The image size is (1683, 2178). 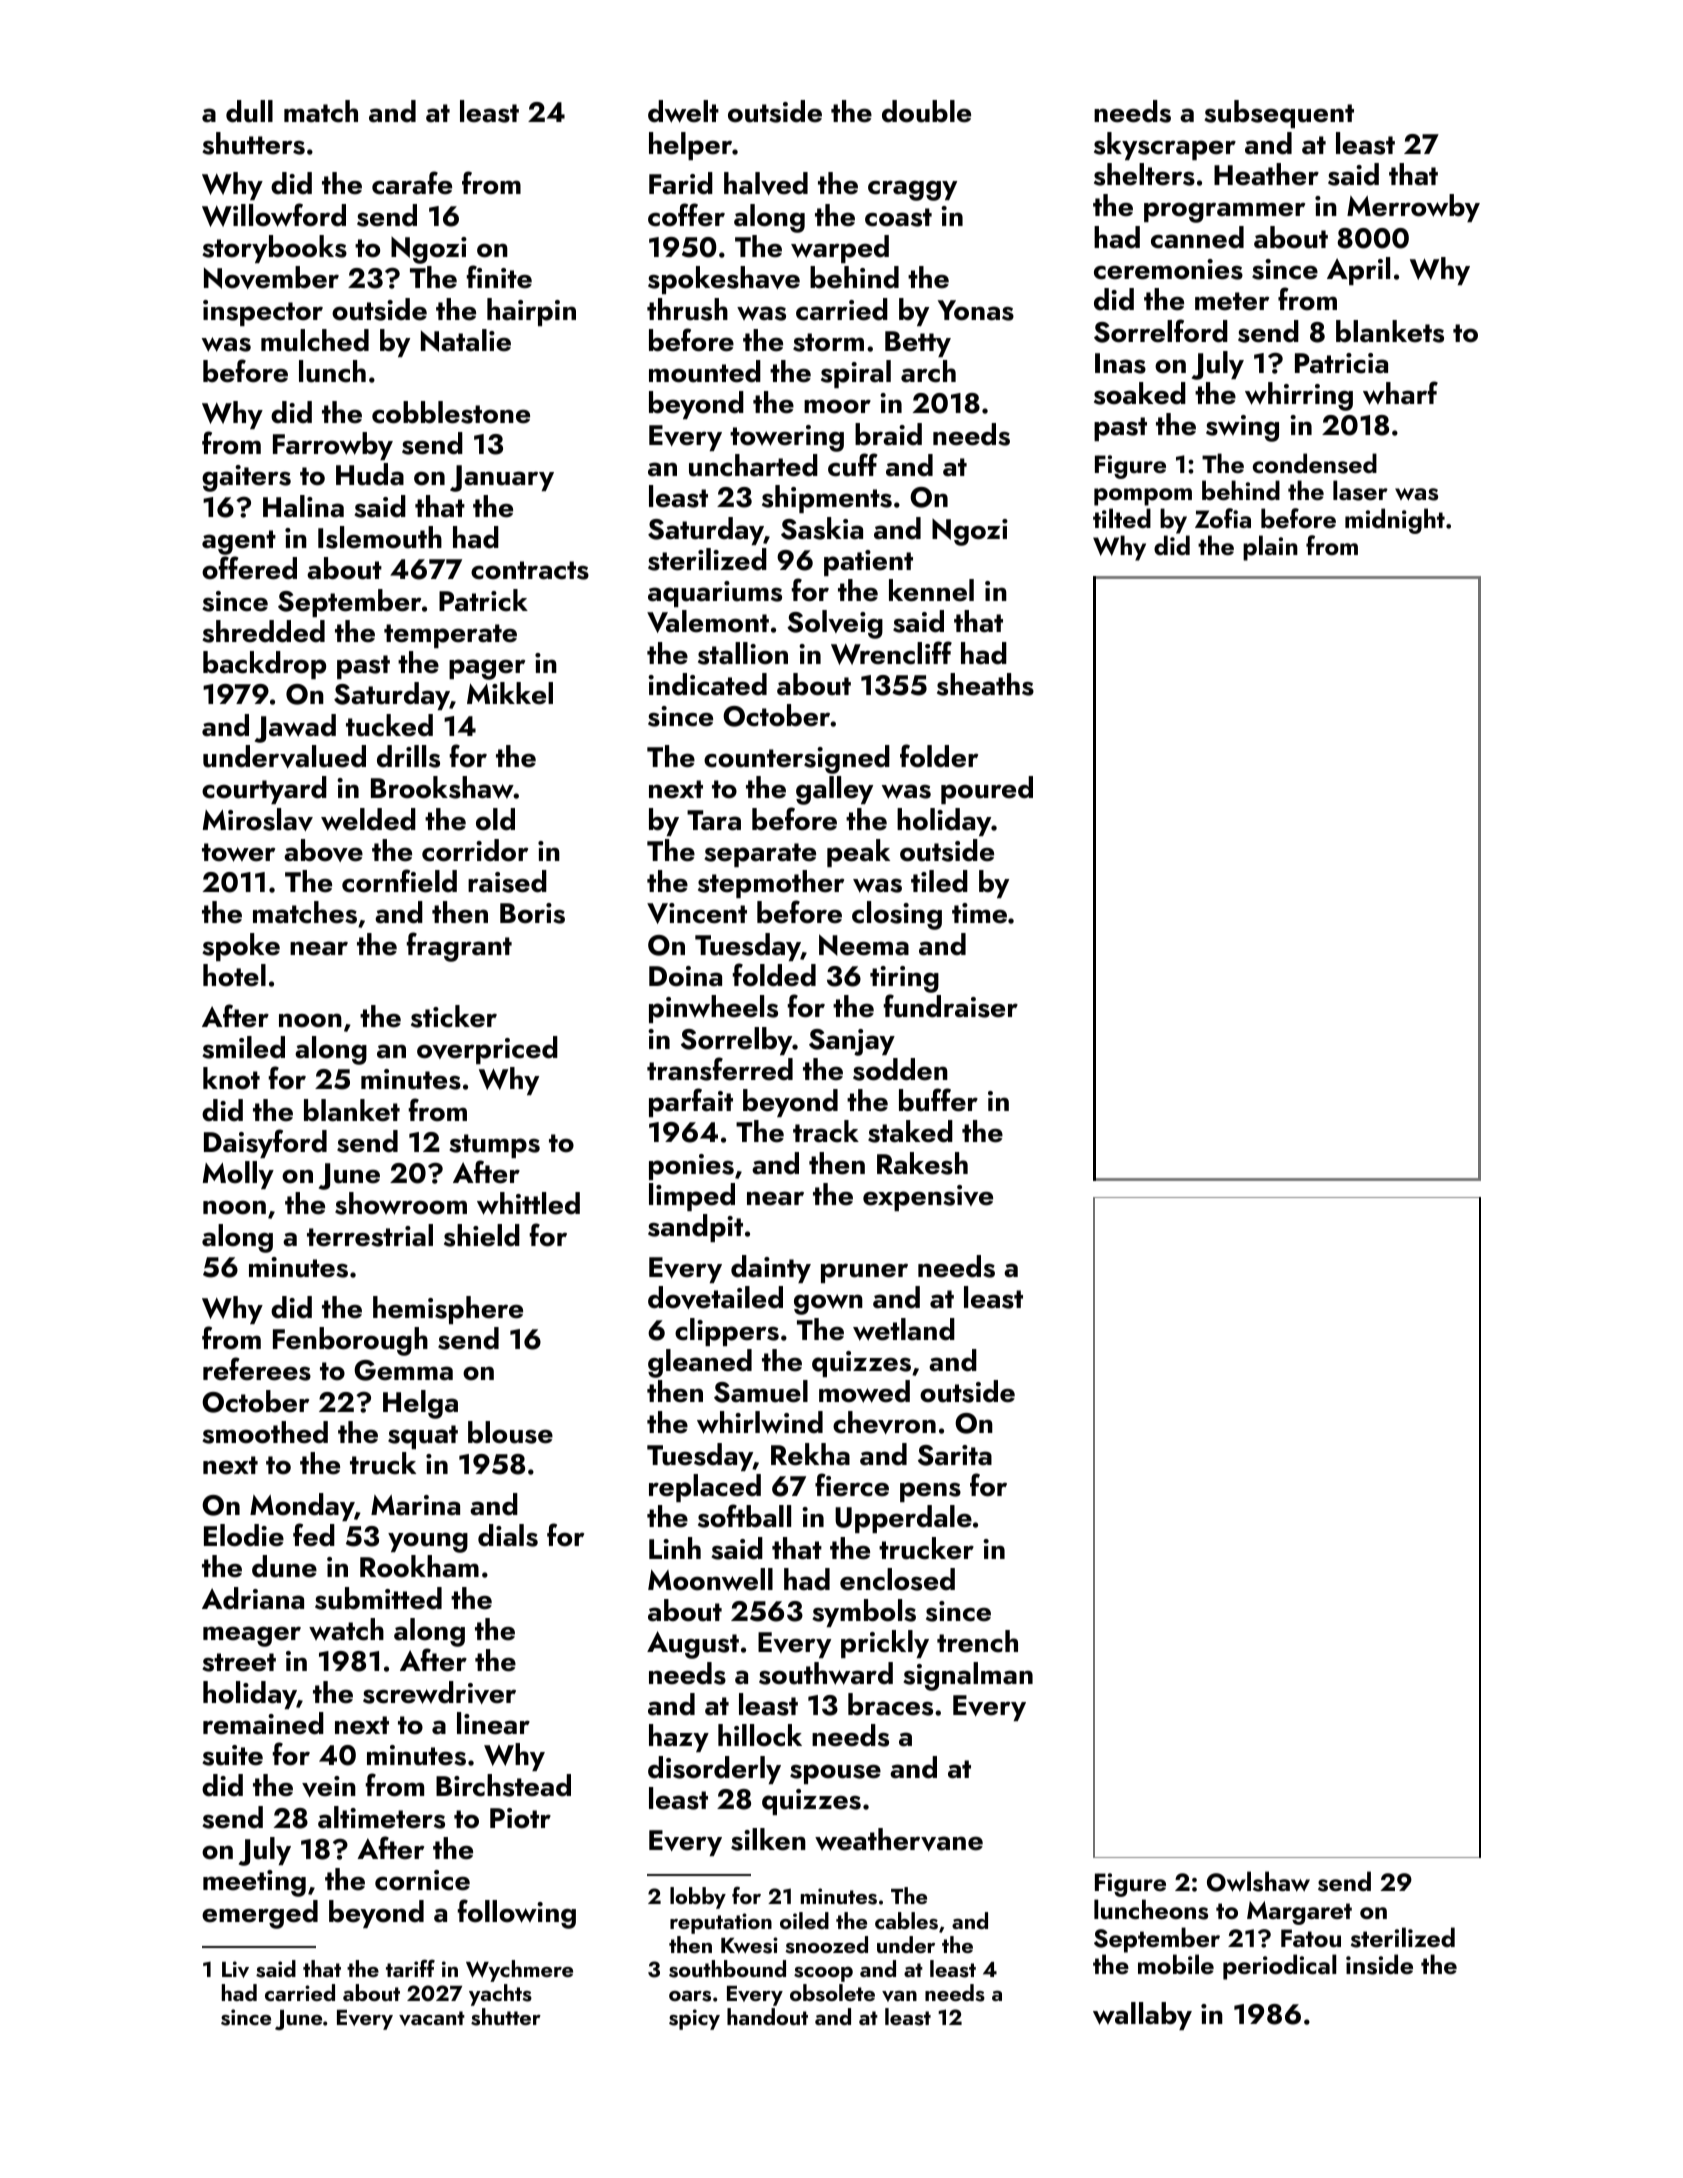 What do you see at coordinates (274, 215) in the screenshot?
I see `Willowford` at bounding box center [274, 215].
